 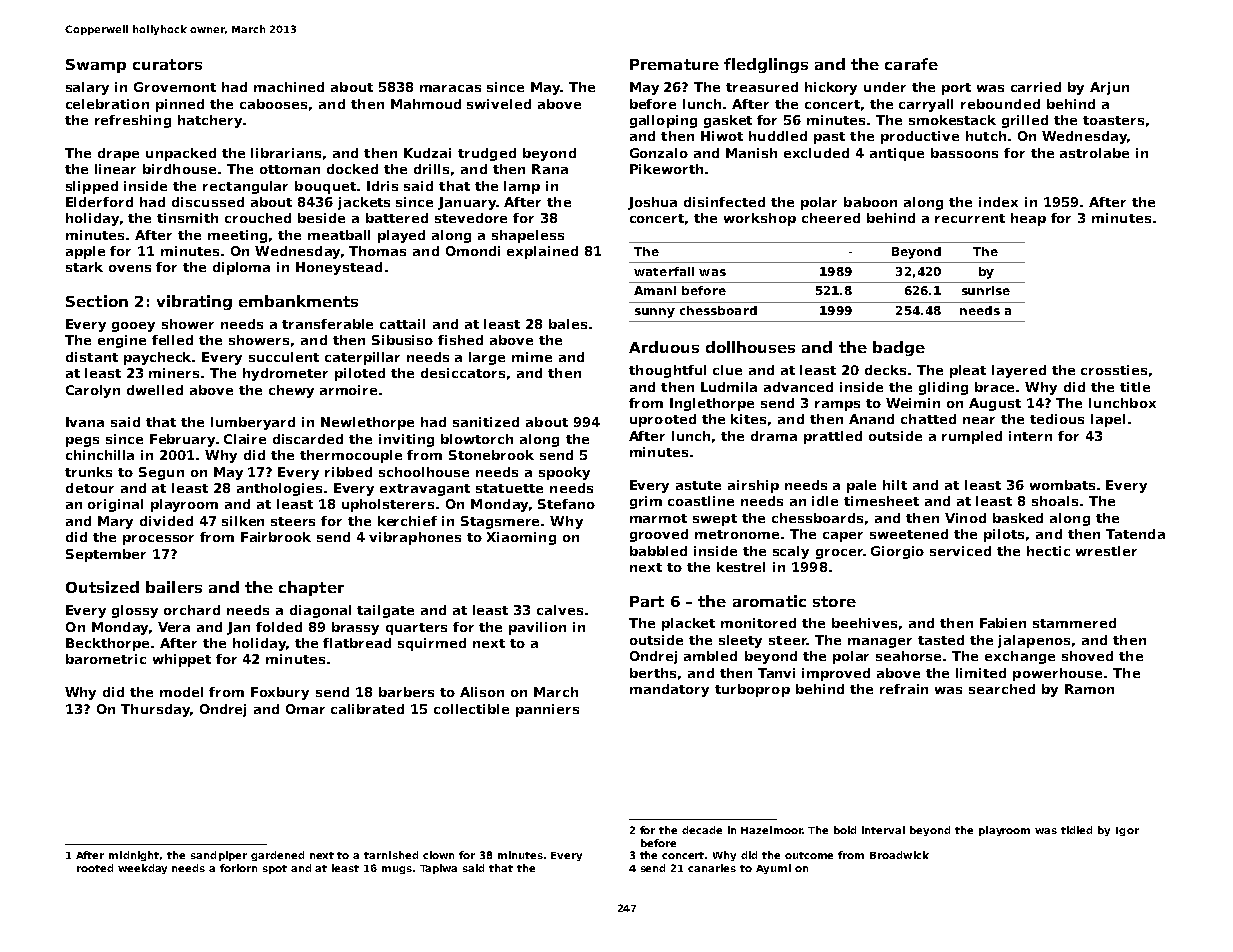 I want to click on tasted, so click(x=941, y=640).
